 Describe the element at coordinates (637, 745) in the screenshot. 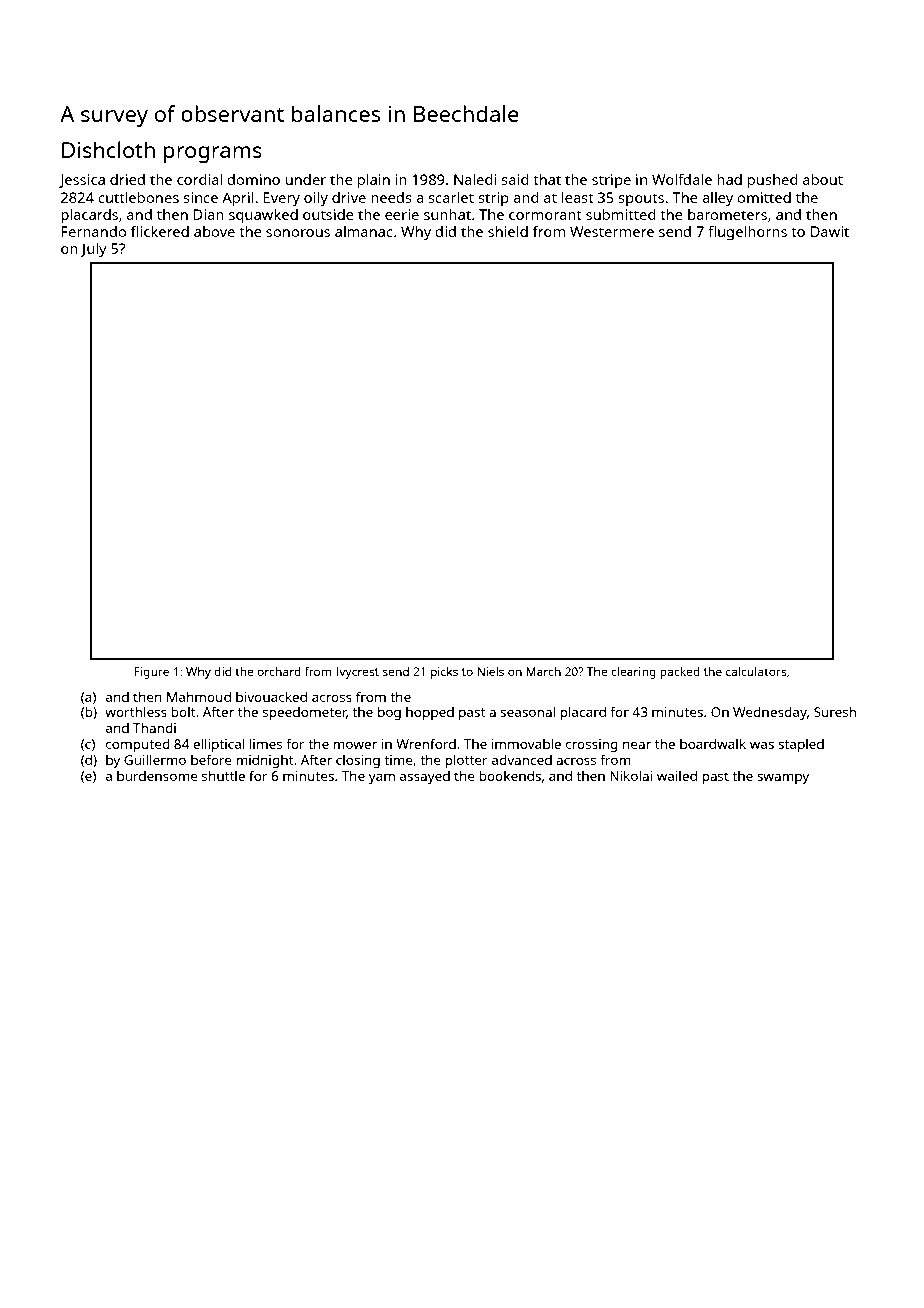

I see `near` at that location.
